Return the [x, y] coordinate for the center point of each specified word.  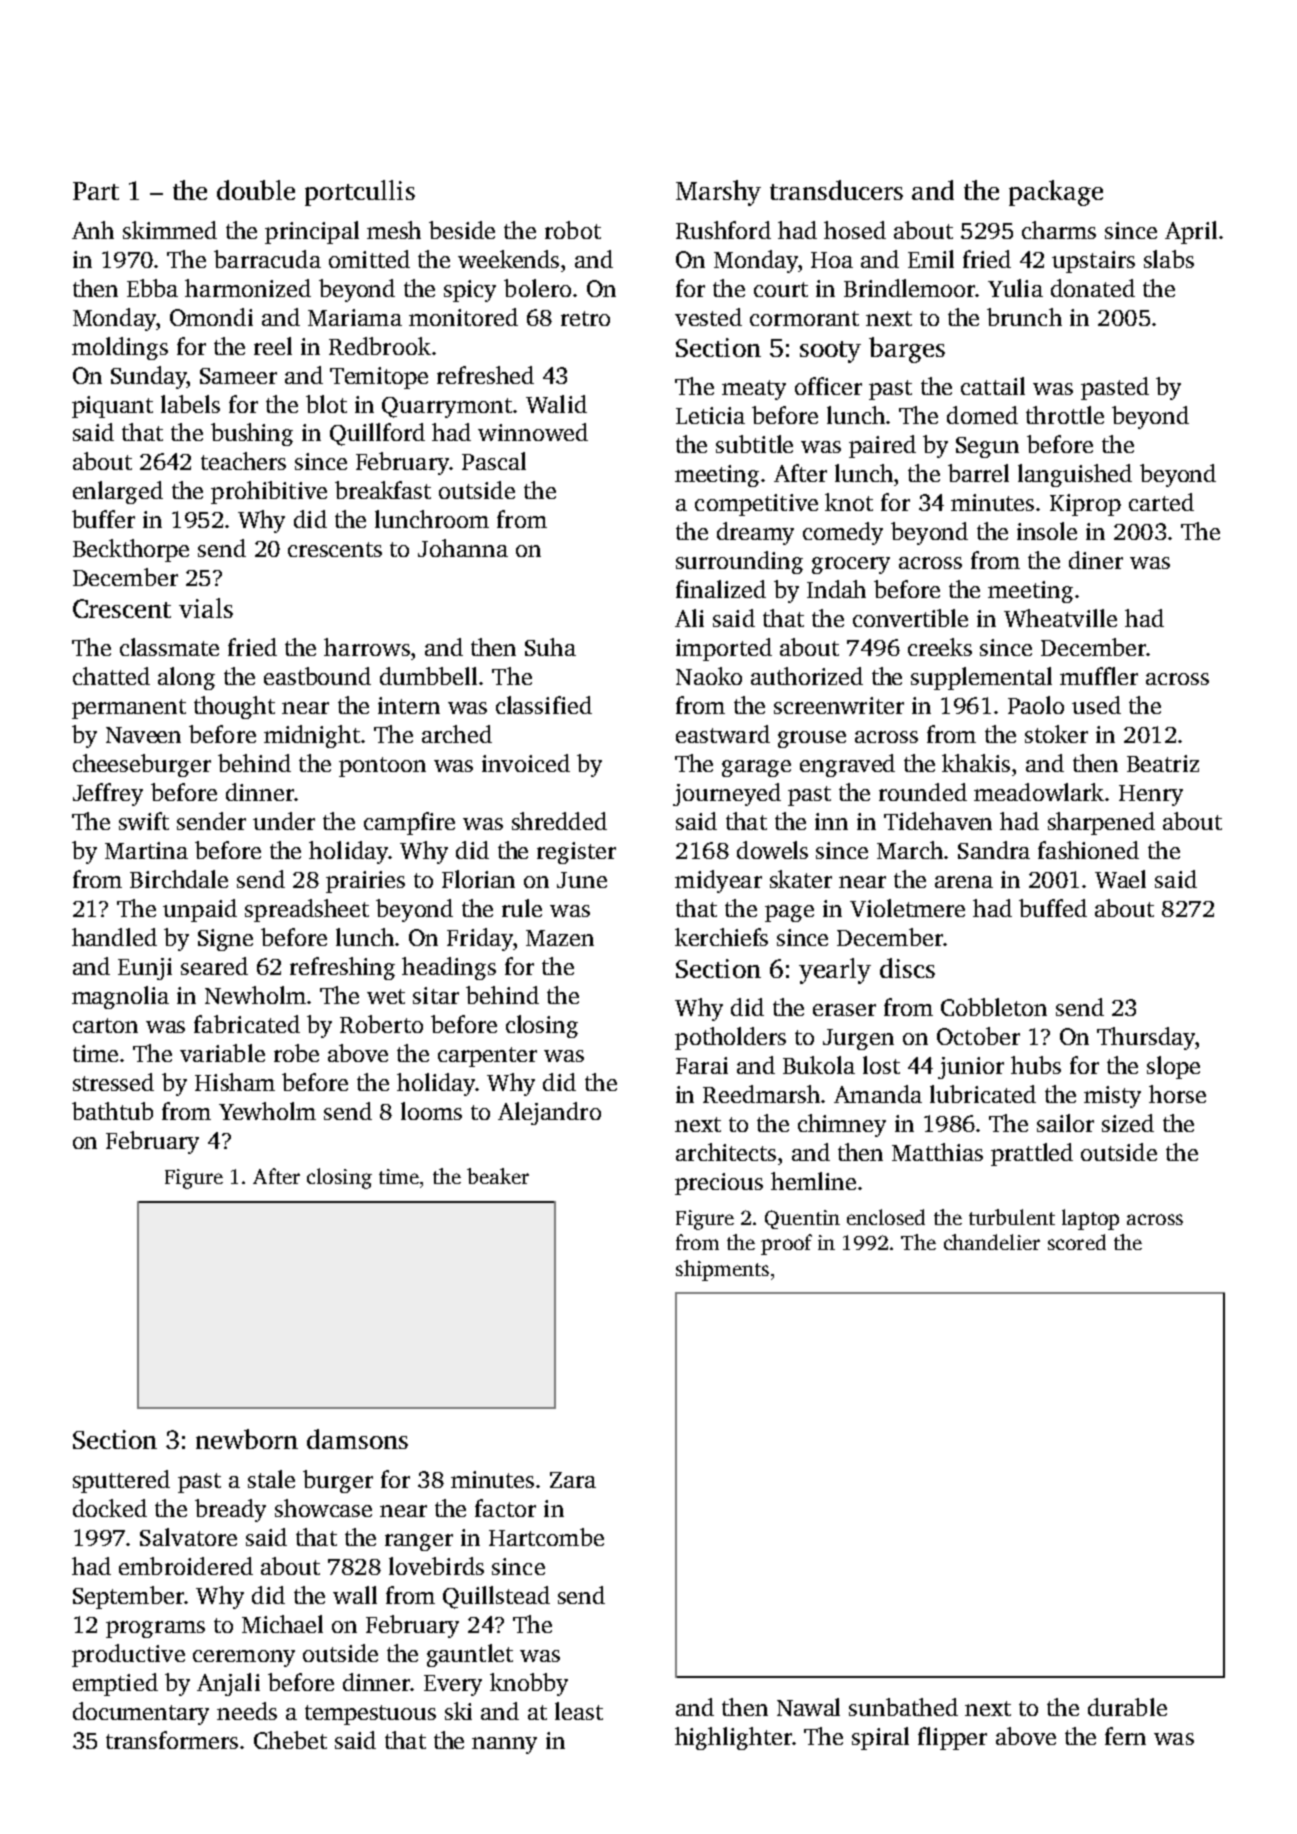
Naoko [709, 676]
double [256, 190]
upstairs [1093, 262]
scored [1077, 1242]
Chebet [290, 1740]
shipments [722, 1270]
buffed [1053, 908]
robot [573, 230]
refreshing [342, 968]
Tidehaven [938, 821]
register [576, 853]
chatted [111, 676]
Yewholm [267, 1111]
